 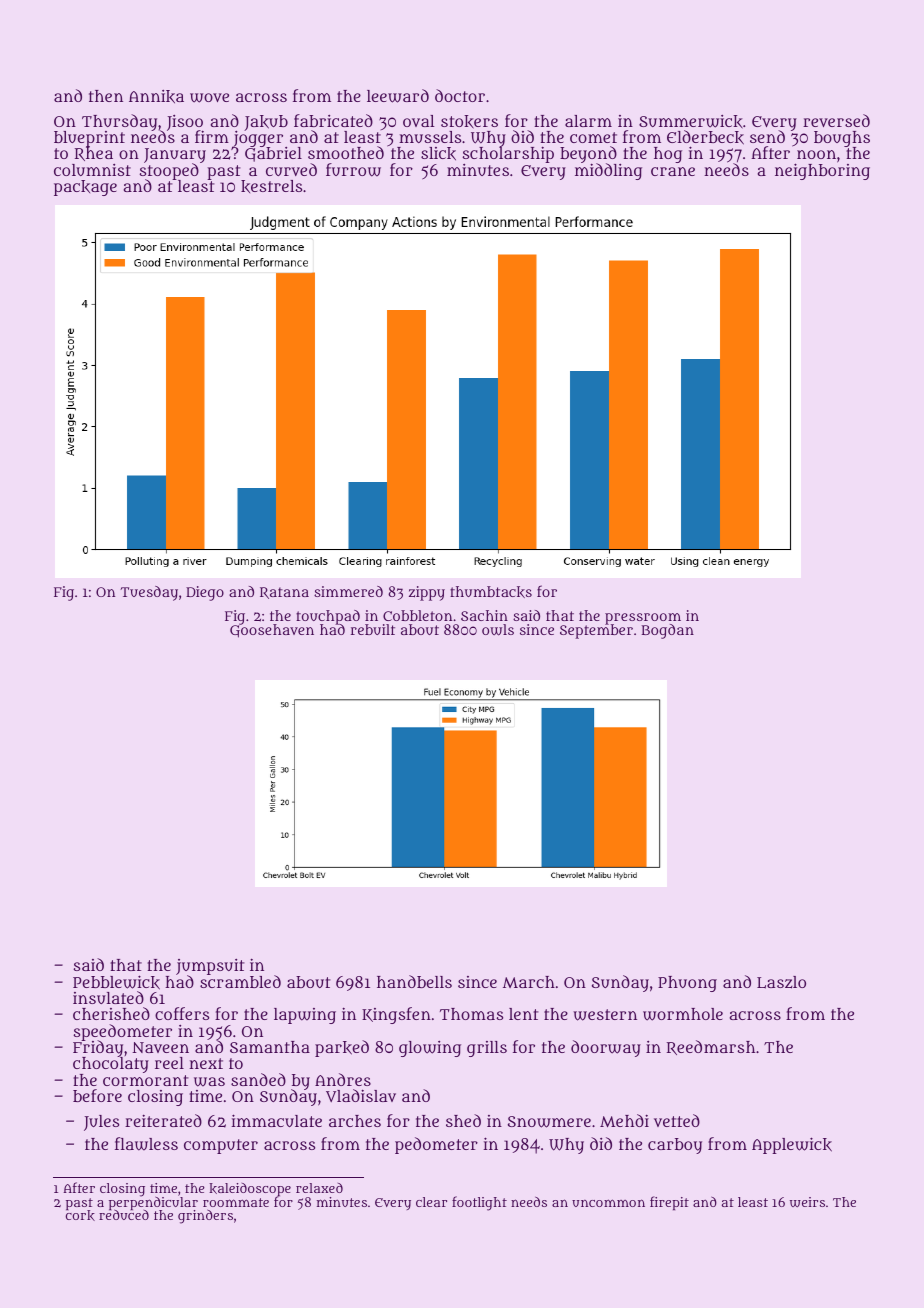 I want to click on firepit, so click(x=669, y=1203).
